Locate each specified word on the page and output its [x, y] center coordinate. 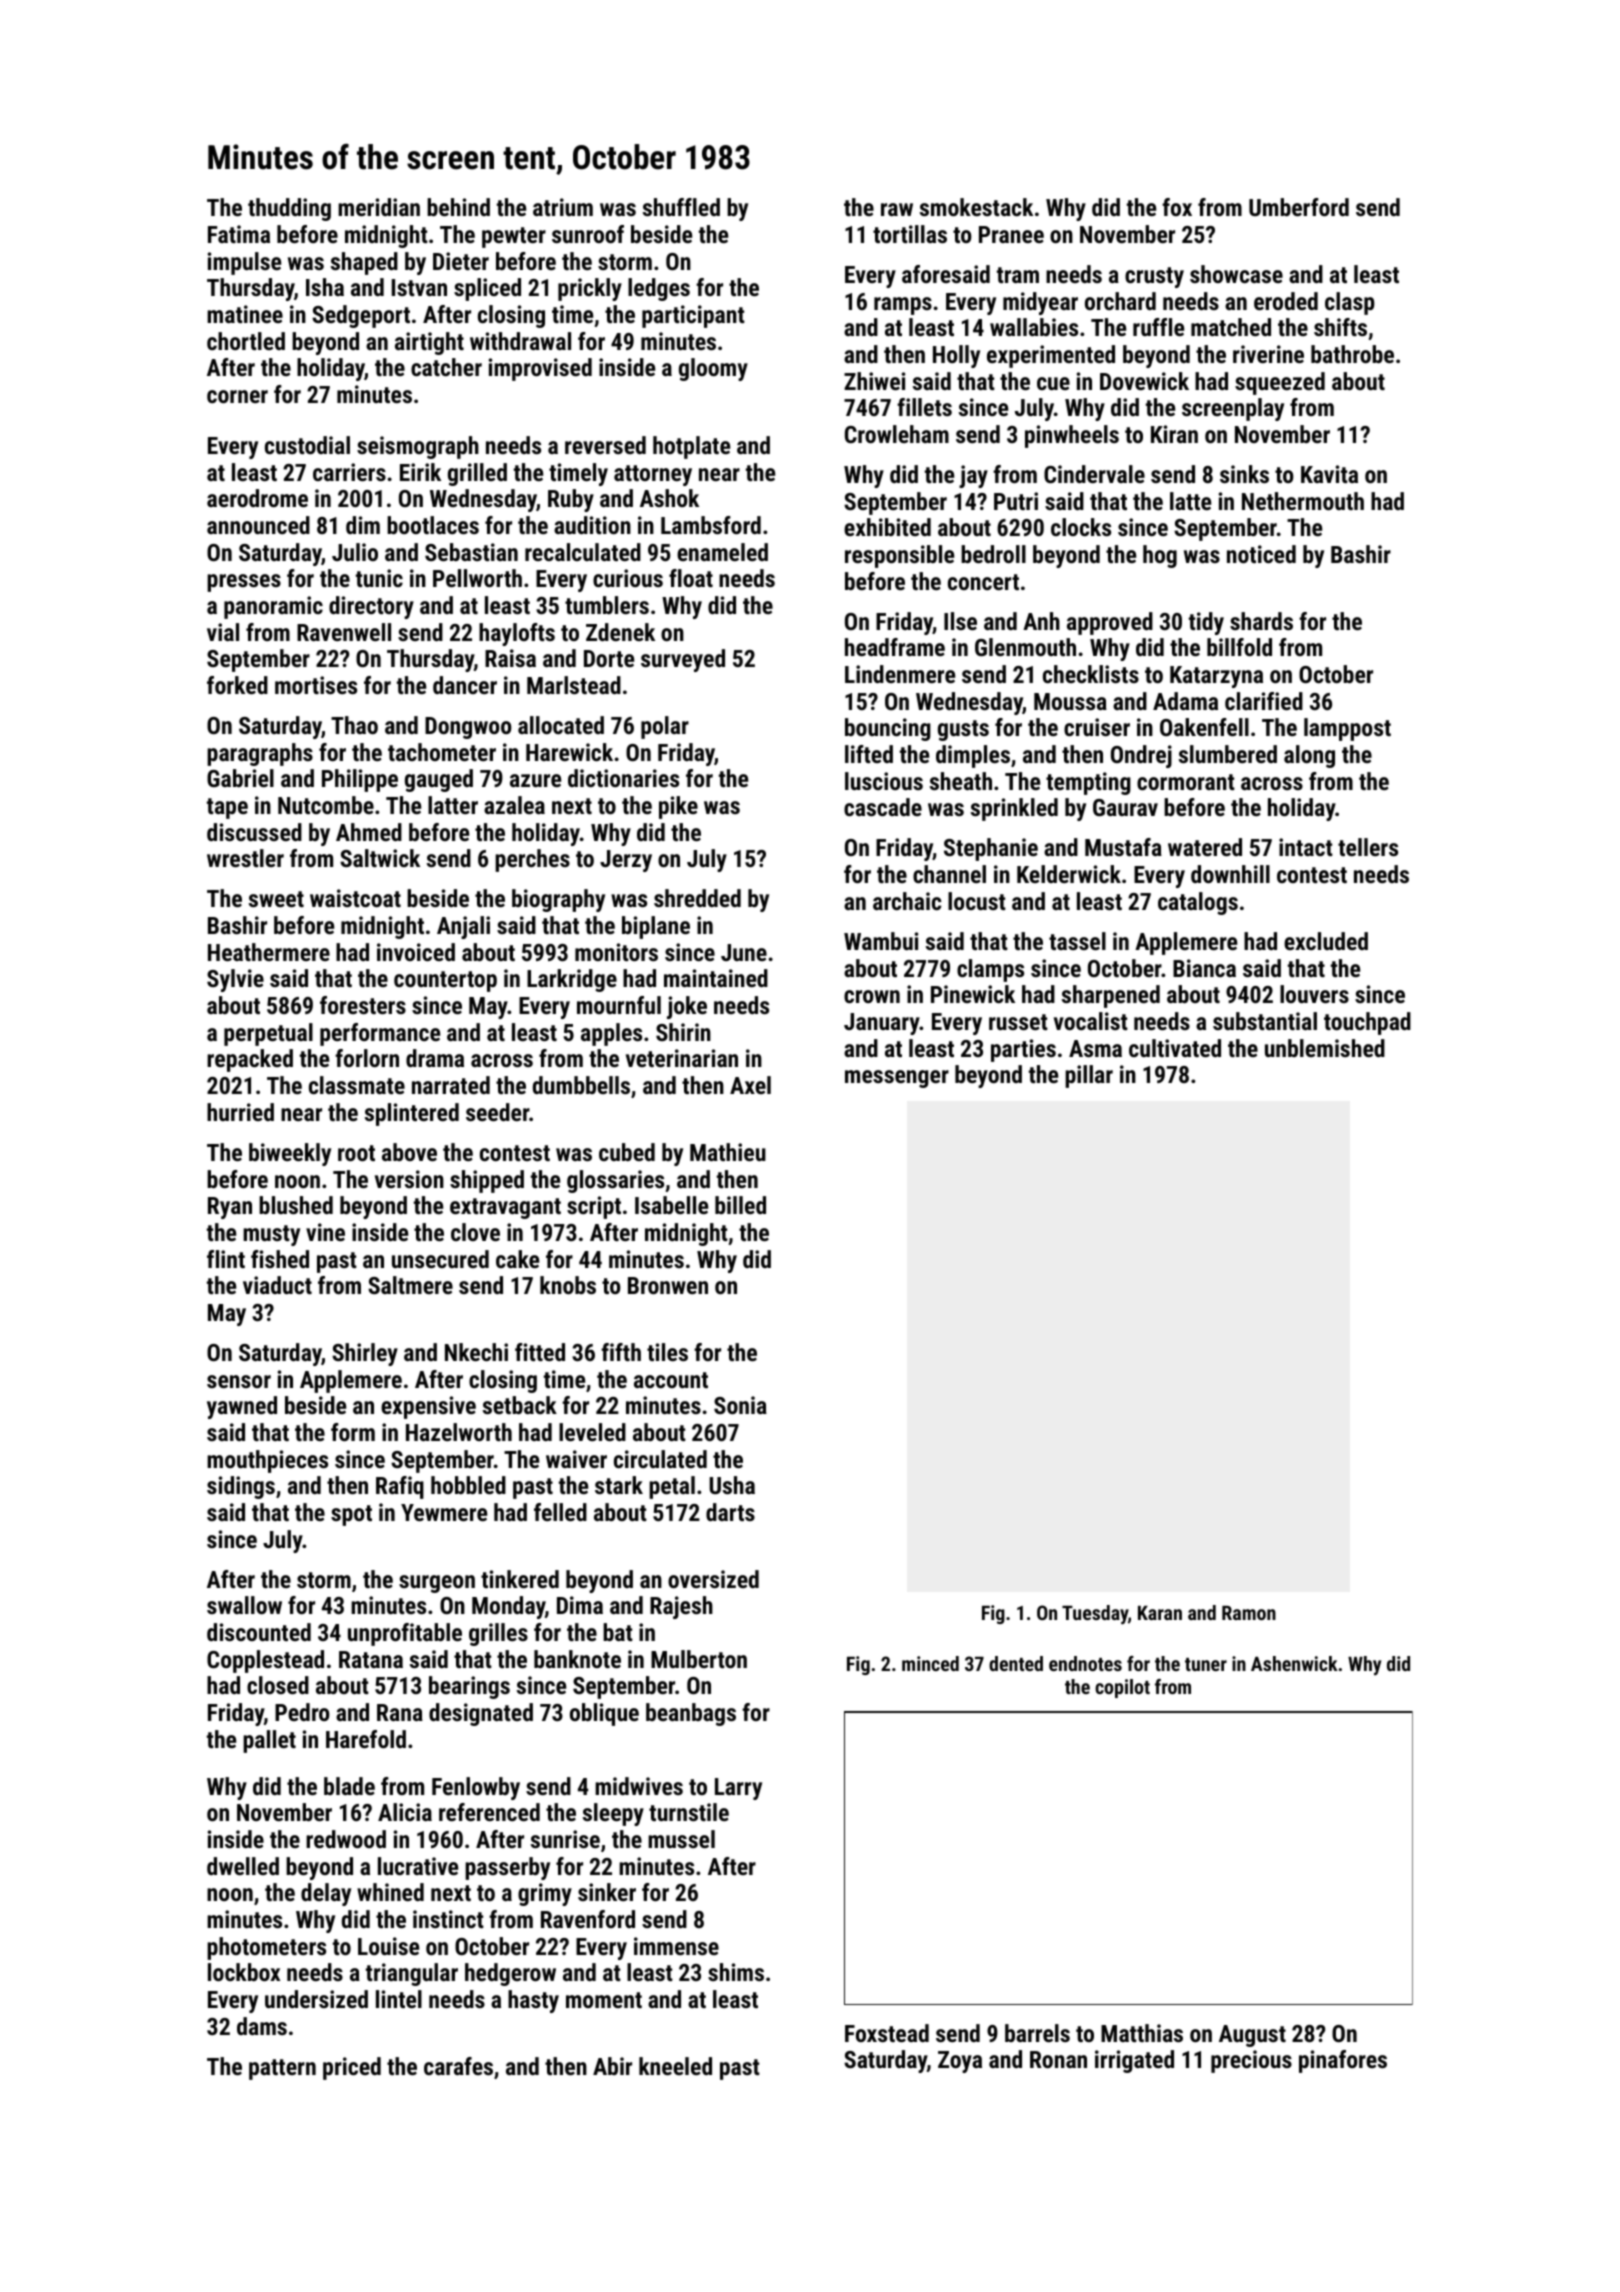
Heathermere [269, 952]
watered [1205, 847]
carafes [458, 2066]
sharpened [1111, 996]
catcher [446, 367]
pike [678, 807]
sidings [241, 1487]
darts [730, 1512]
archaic [907, 901]
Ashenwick [1294, 1663]
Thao [354, 725]
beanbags [691, 1714]
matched [1231, 327]
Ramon [1249, 1613]
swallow [244, 1605]
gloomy [713, 369]
